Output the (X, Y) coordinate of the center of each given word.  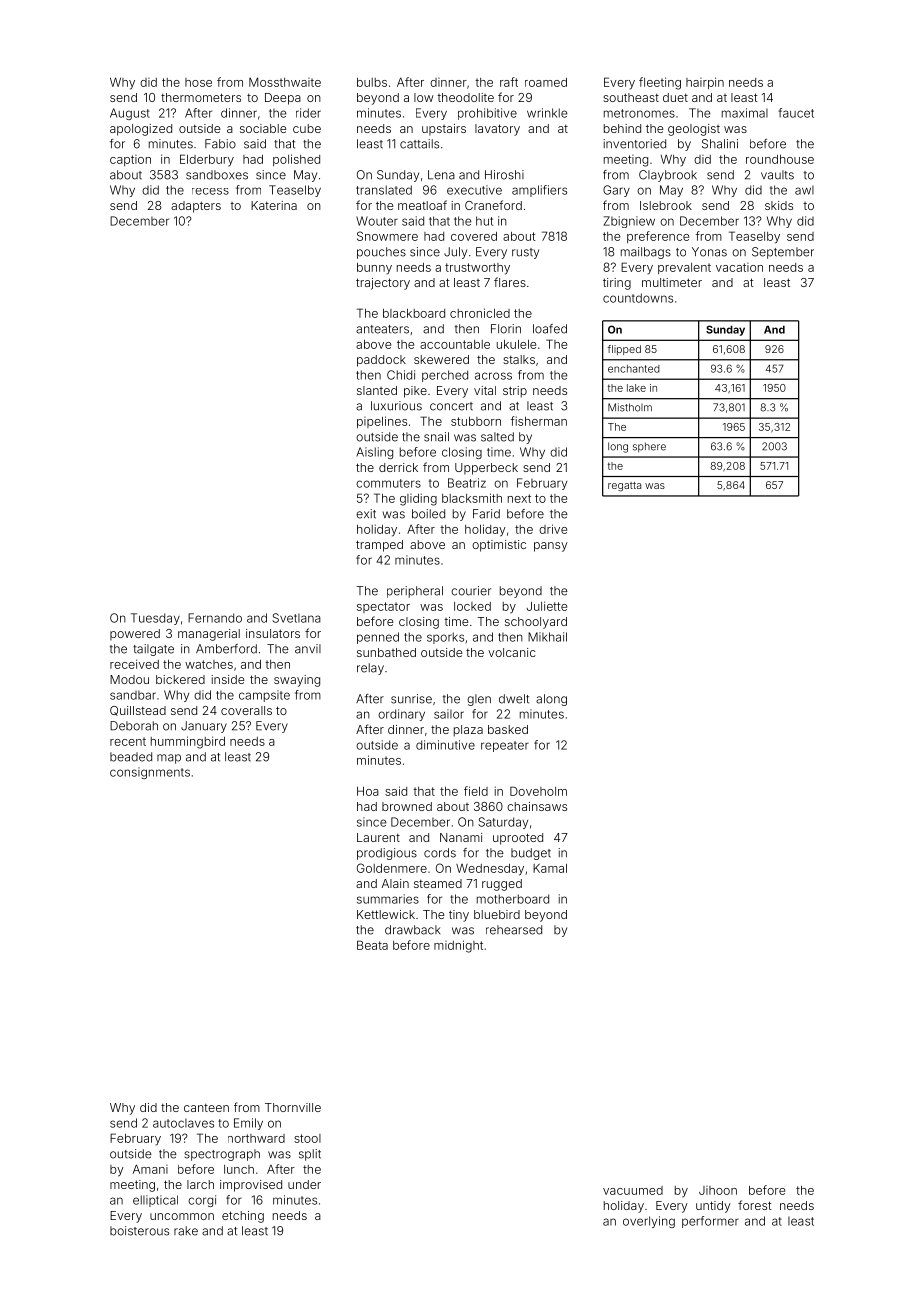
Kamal (550, 868)
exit (366, 514)
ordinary (401, 715)
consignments (150, 773)
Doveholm (538, 791)
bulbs (372, 82)
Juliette (547, 606)
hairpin (705, 83)
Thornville (293, 1107)
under (304, 1184)
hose (198, 82)
